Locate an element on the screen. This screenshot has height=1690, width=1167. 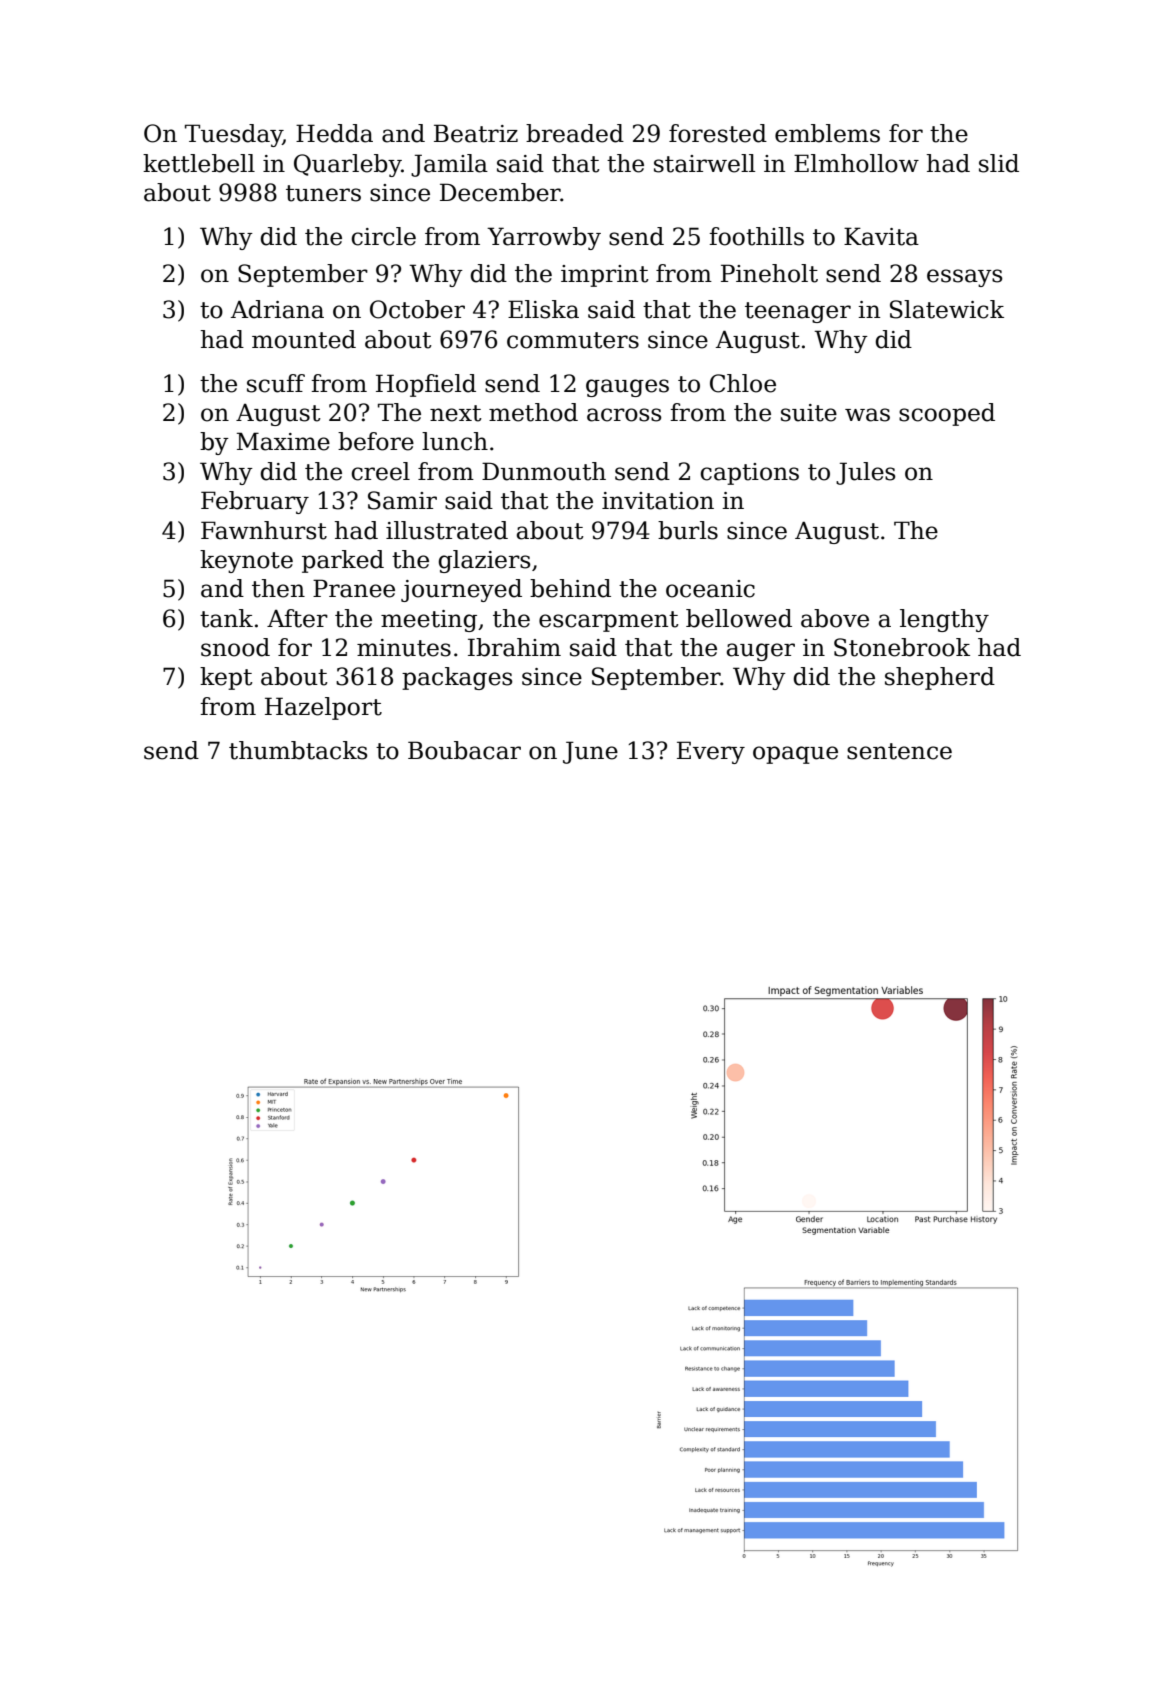
burls is located at coordinates (688, 530).
